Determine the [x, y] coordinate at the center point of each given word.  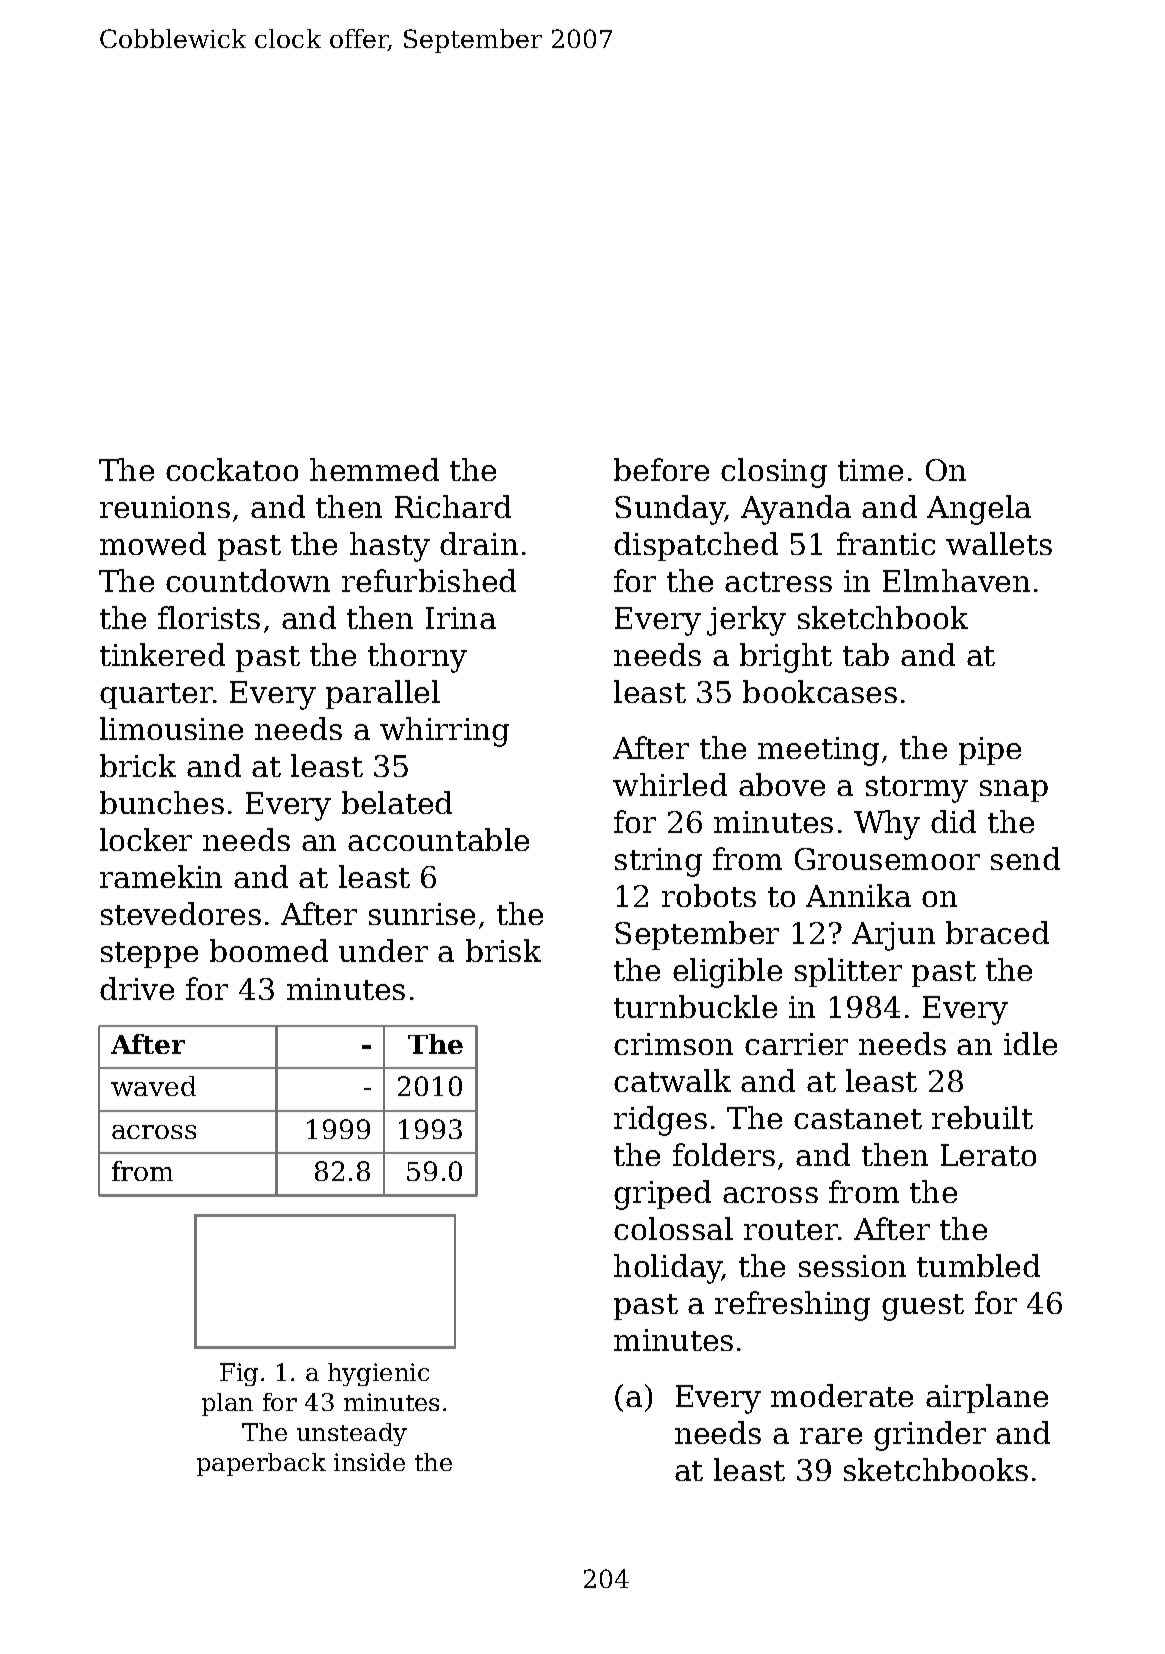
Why [887, 825]
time [870, 470]
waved [153, 1086]
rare [831, 1436]
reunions [165, 507]
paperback [261, 1464]
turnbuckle [695, 1006]
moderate [842, 1395]
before [661, 469]
